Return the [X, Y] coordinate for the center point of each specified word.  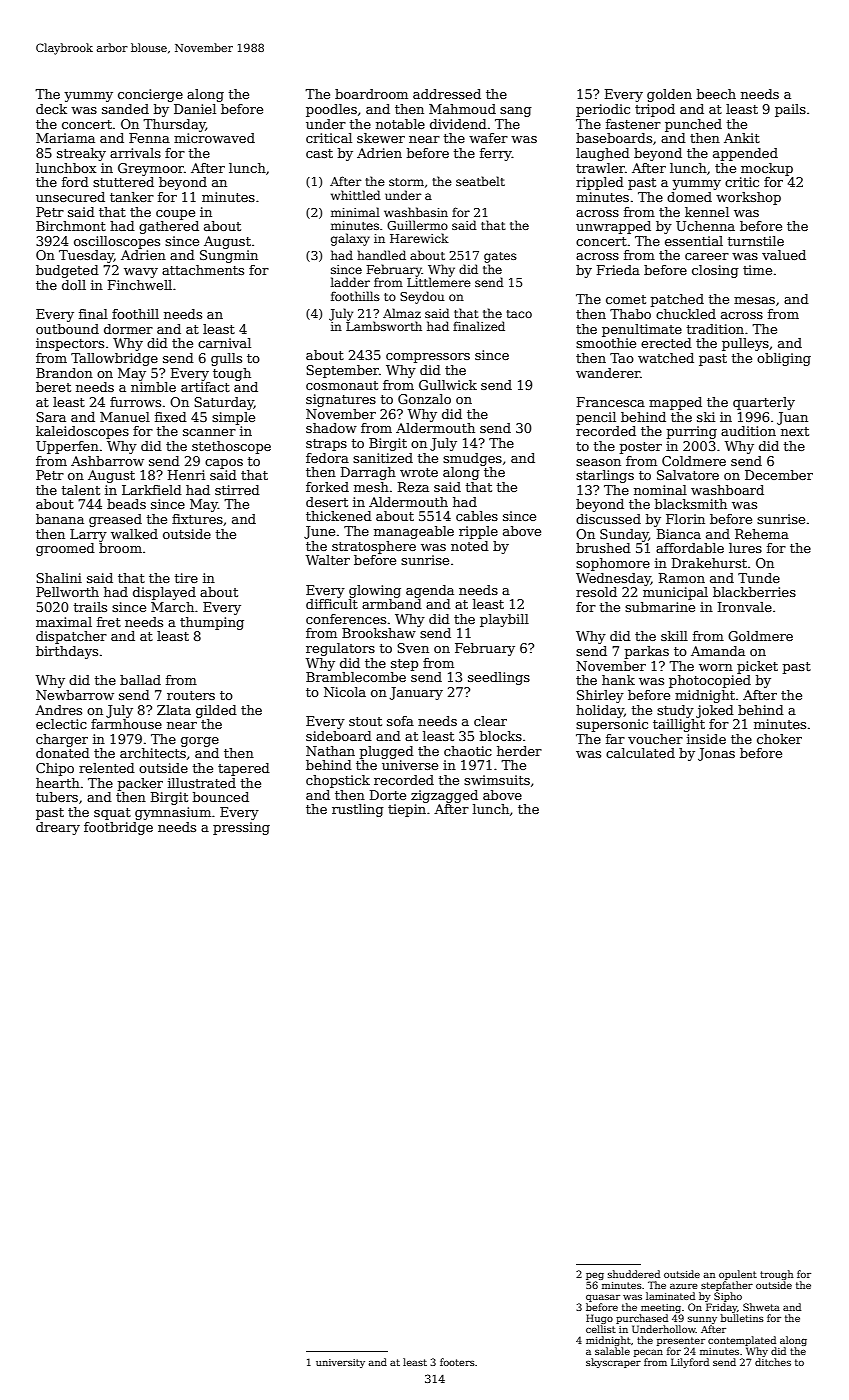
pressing [241, 828]
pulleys [745, 344]
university [340, 1363]
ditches [773, 1362]
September [342, 371]
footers [457, 1362]
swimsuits [497, 780]
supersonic [612, 725]
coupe [175, 215]
